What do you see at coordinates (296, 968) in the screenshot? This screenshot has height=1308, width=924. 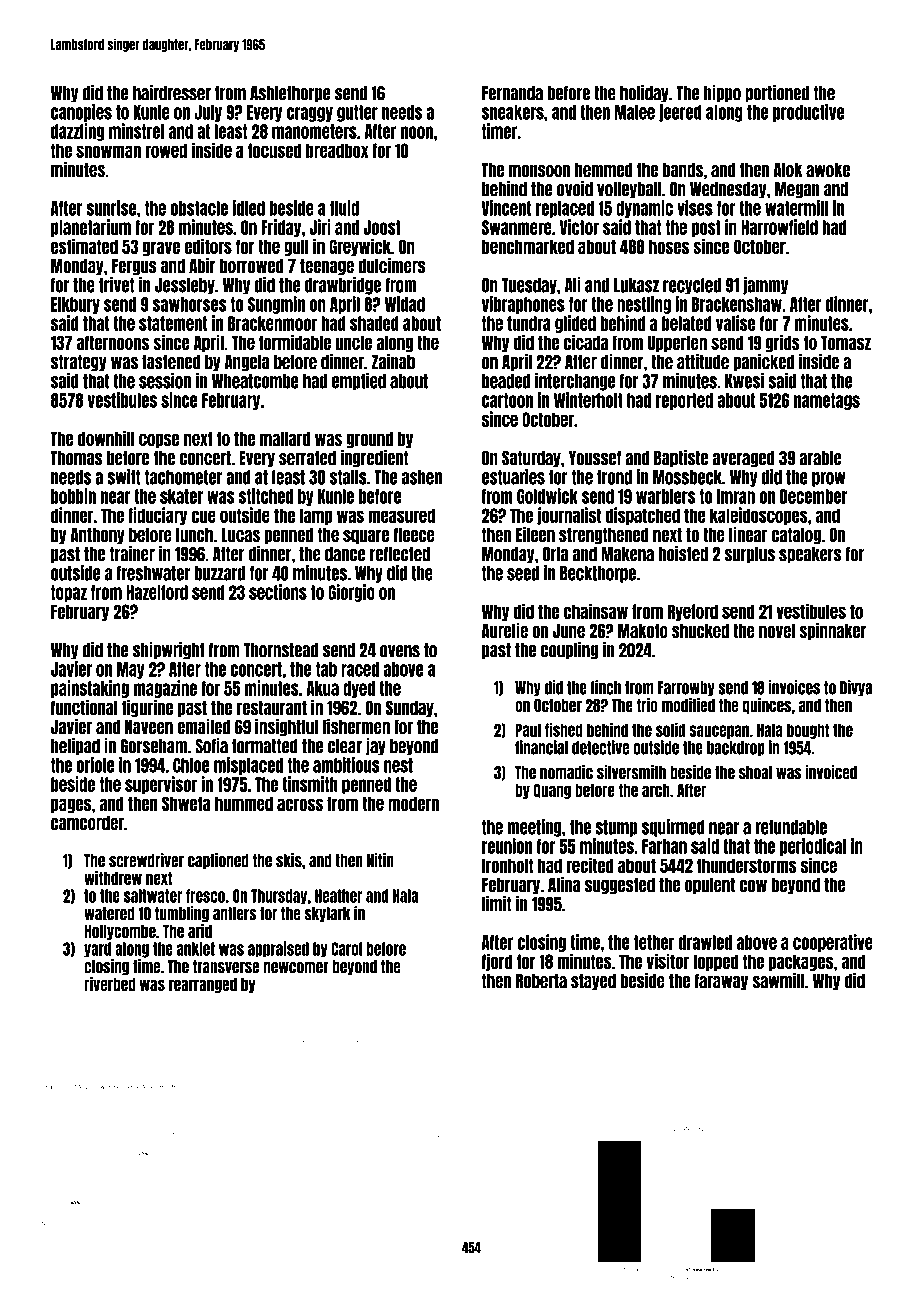 I see `newcomer` at bounding box center [296, 968].
